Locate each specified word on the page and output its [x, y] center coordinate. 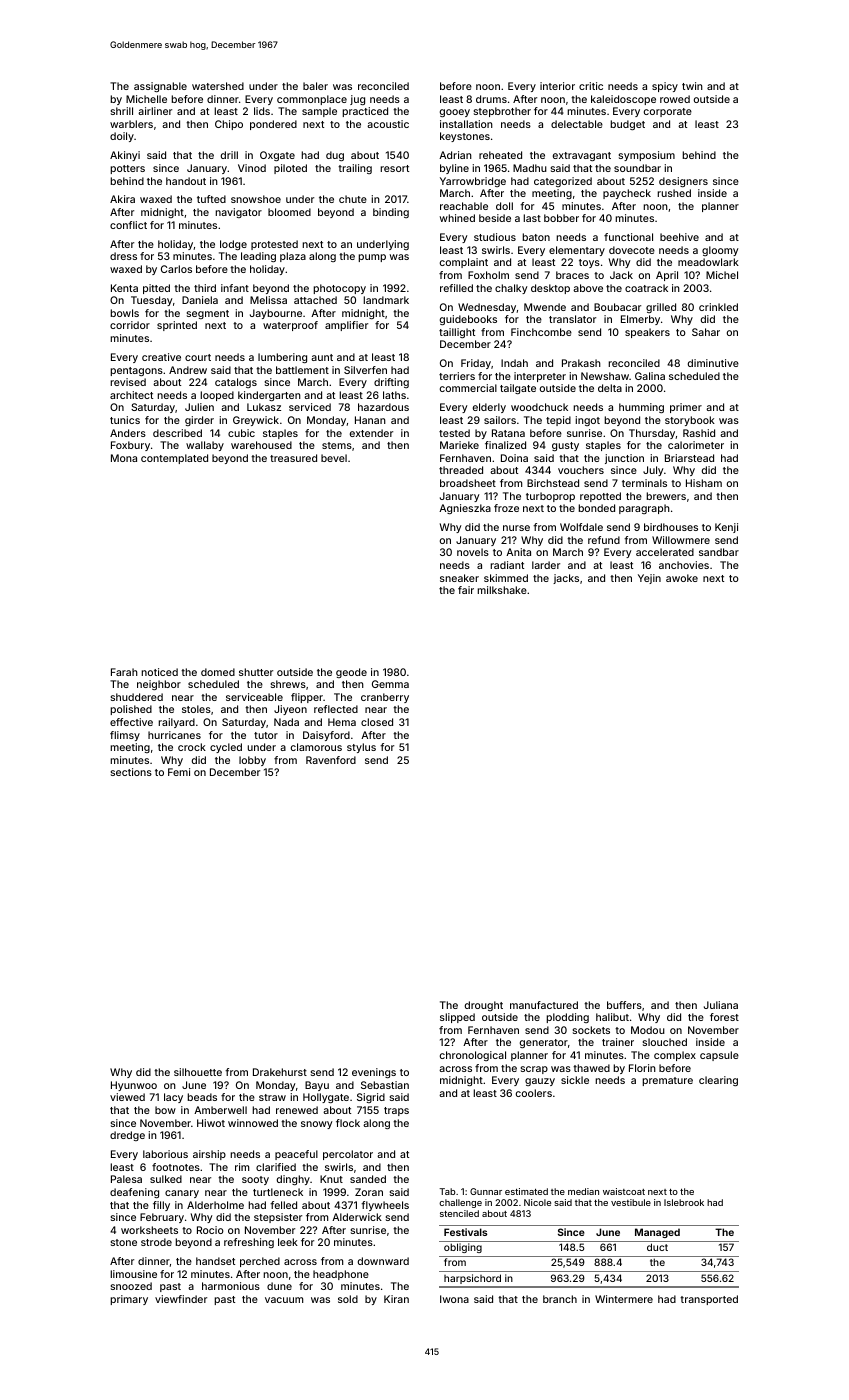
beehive [679, 237]
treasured [293, 458]
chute [353, 199]
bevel [334, 458]
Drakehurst [280, 1072]
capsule [719, 1056]
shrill [122, 111]
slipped [457, 1018]
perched [260, 1262]
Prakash [581, 363]
